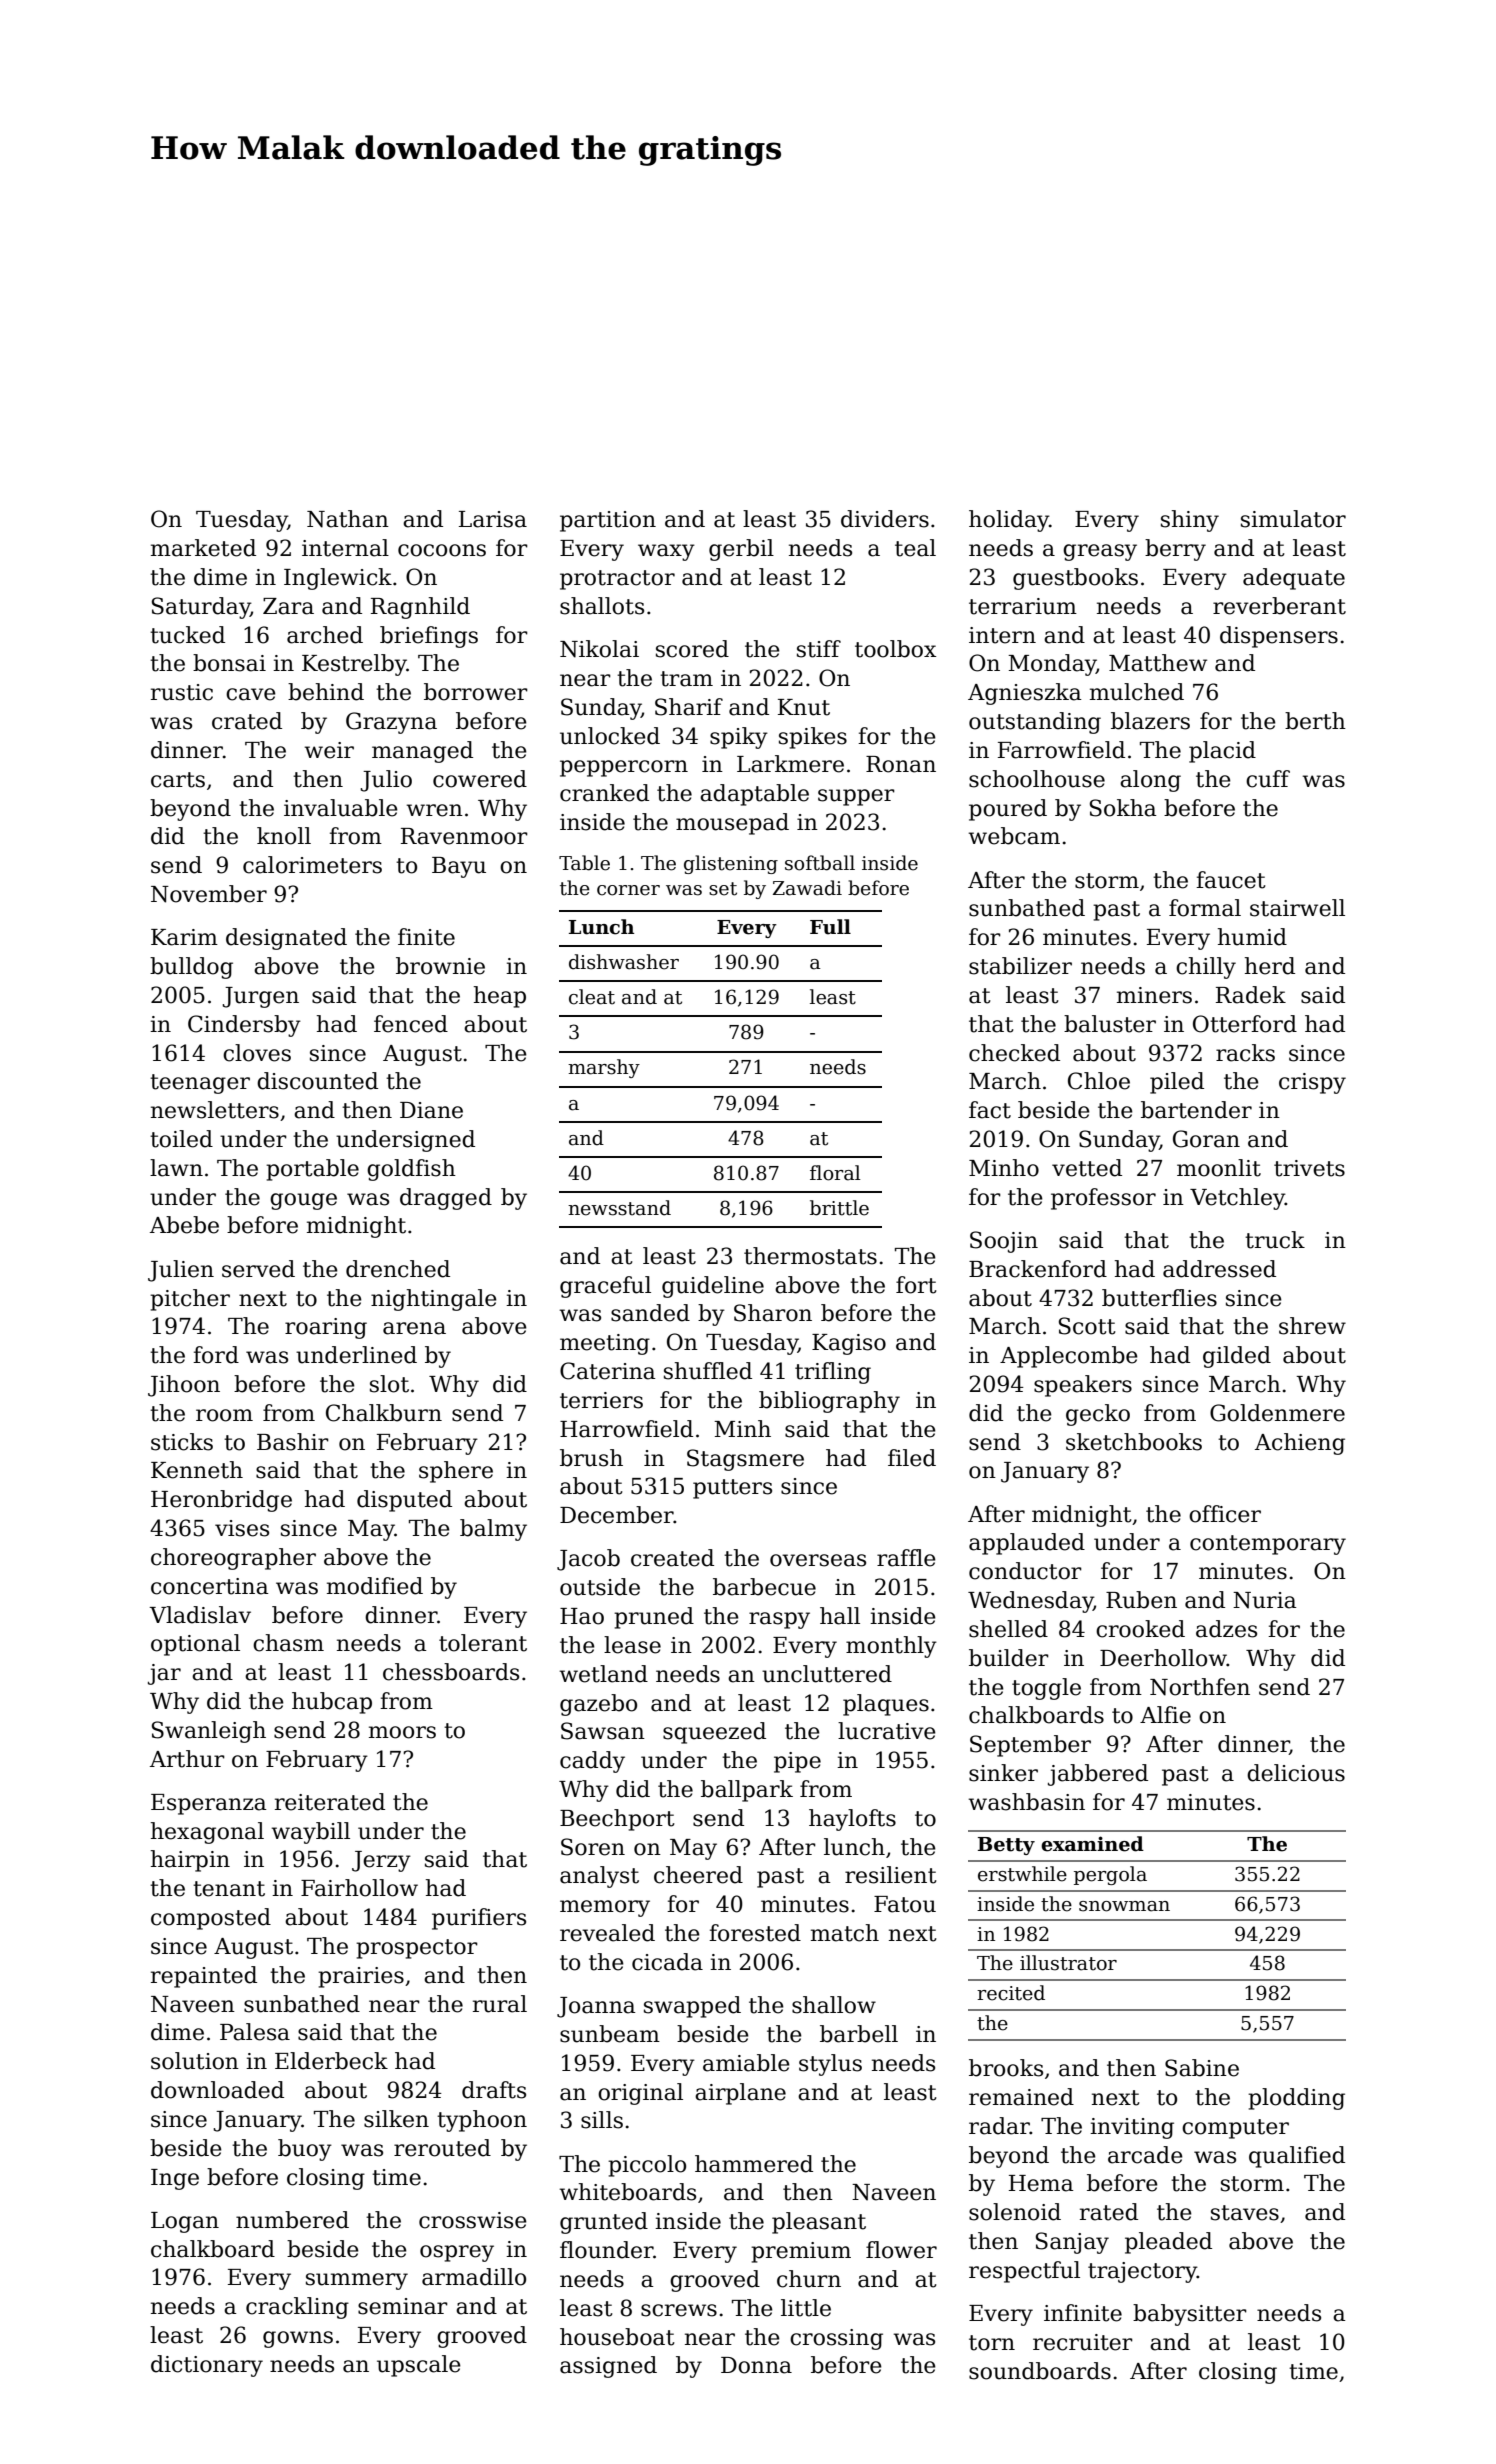  I want to click on gowns, so click(298, 2339).
